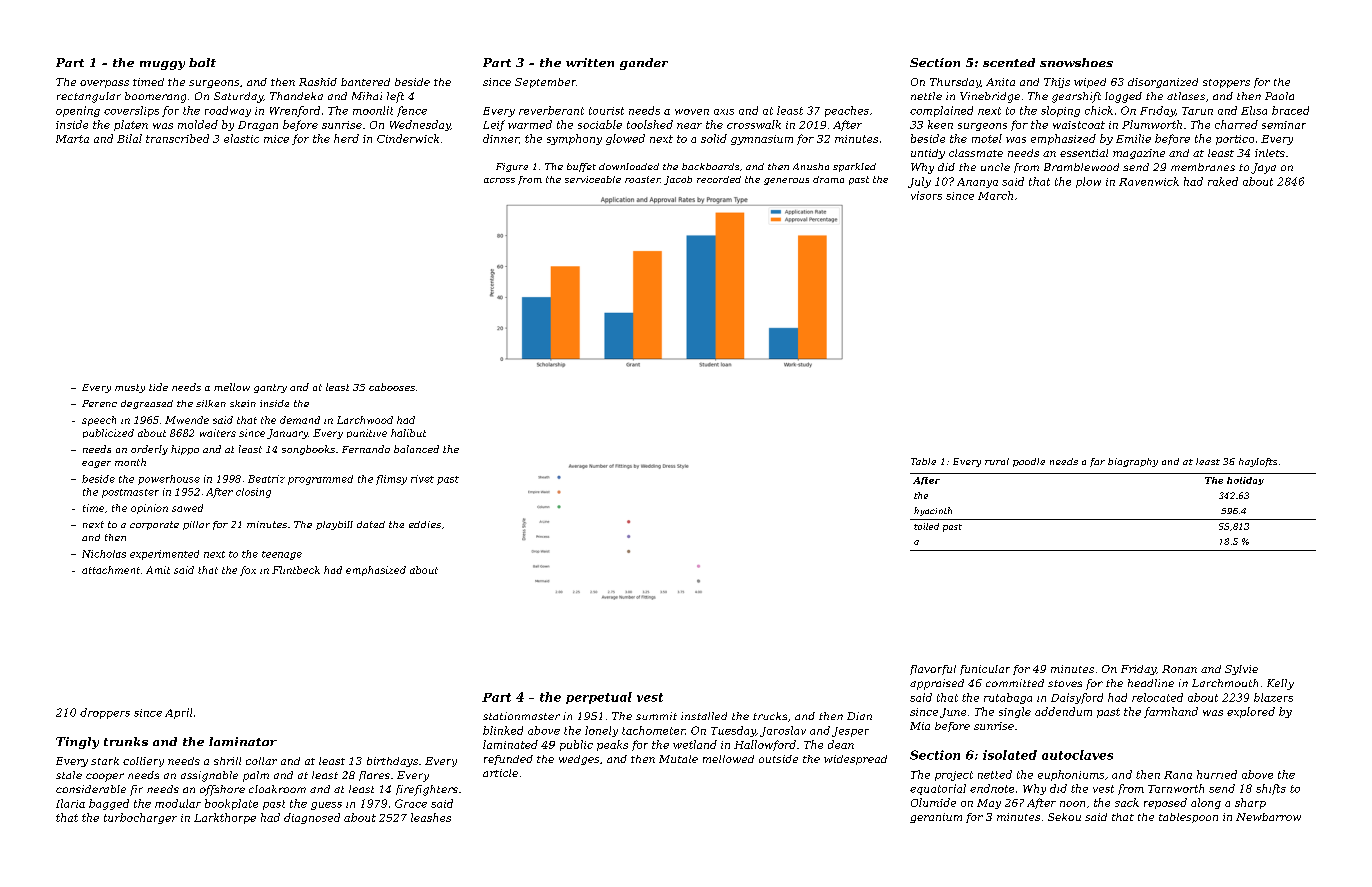 This image has height=887, width=1372. What do you see at coordinates (997, 461) in the image?
I see `rural` at bounding box center [997, 461].
